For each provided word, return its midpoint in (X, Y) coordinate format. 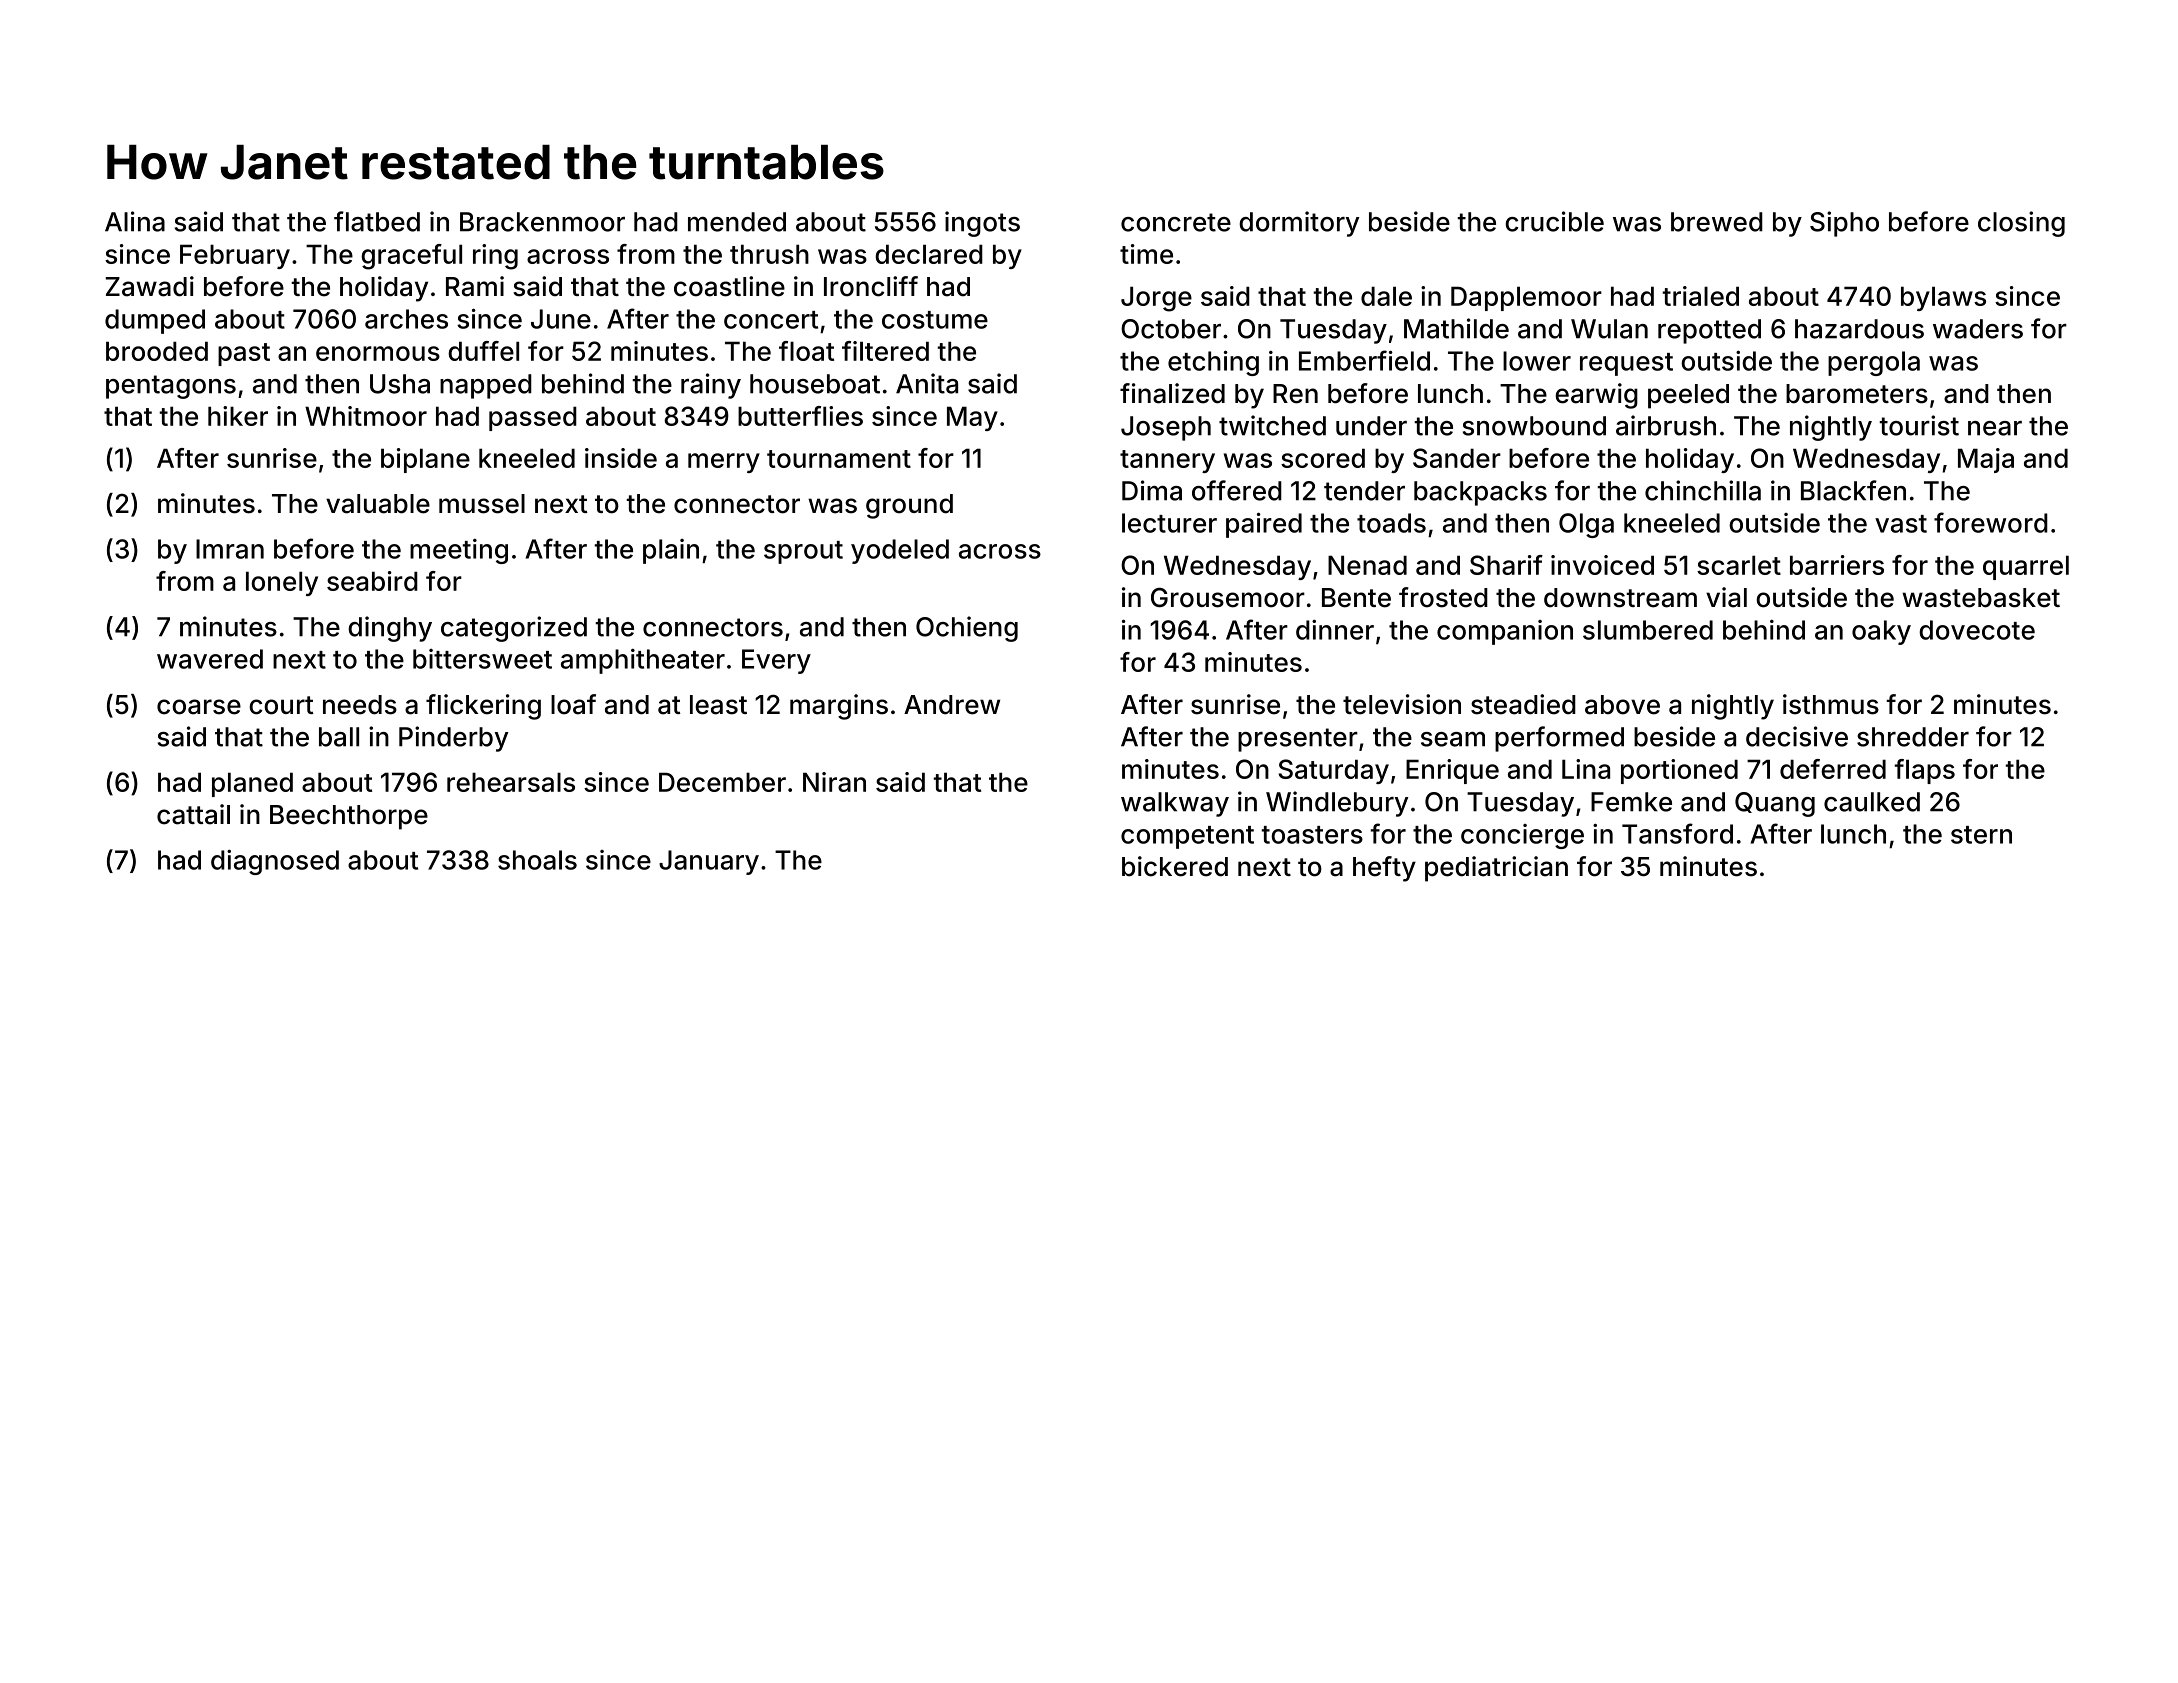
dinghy (390, 629)
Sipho (1844, 224)
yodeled (900, 551)
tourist (1919, 425)
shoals (537, 860)
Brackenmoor (542, 222)
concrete (1176, 222)
